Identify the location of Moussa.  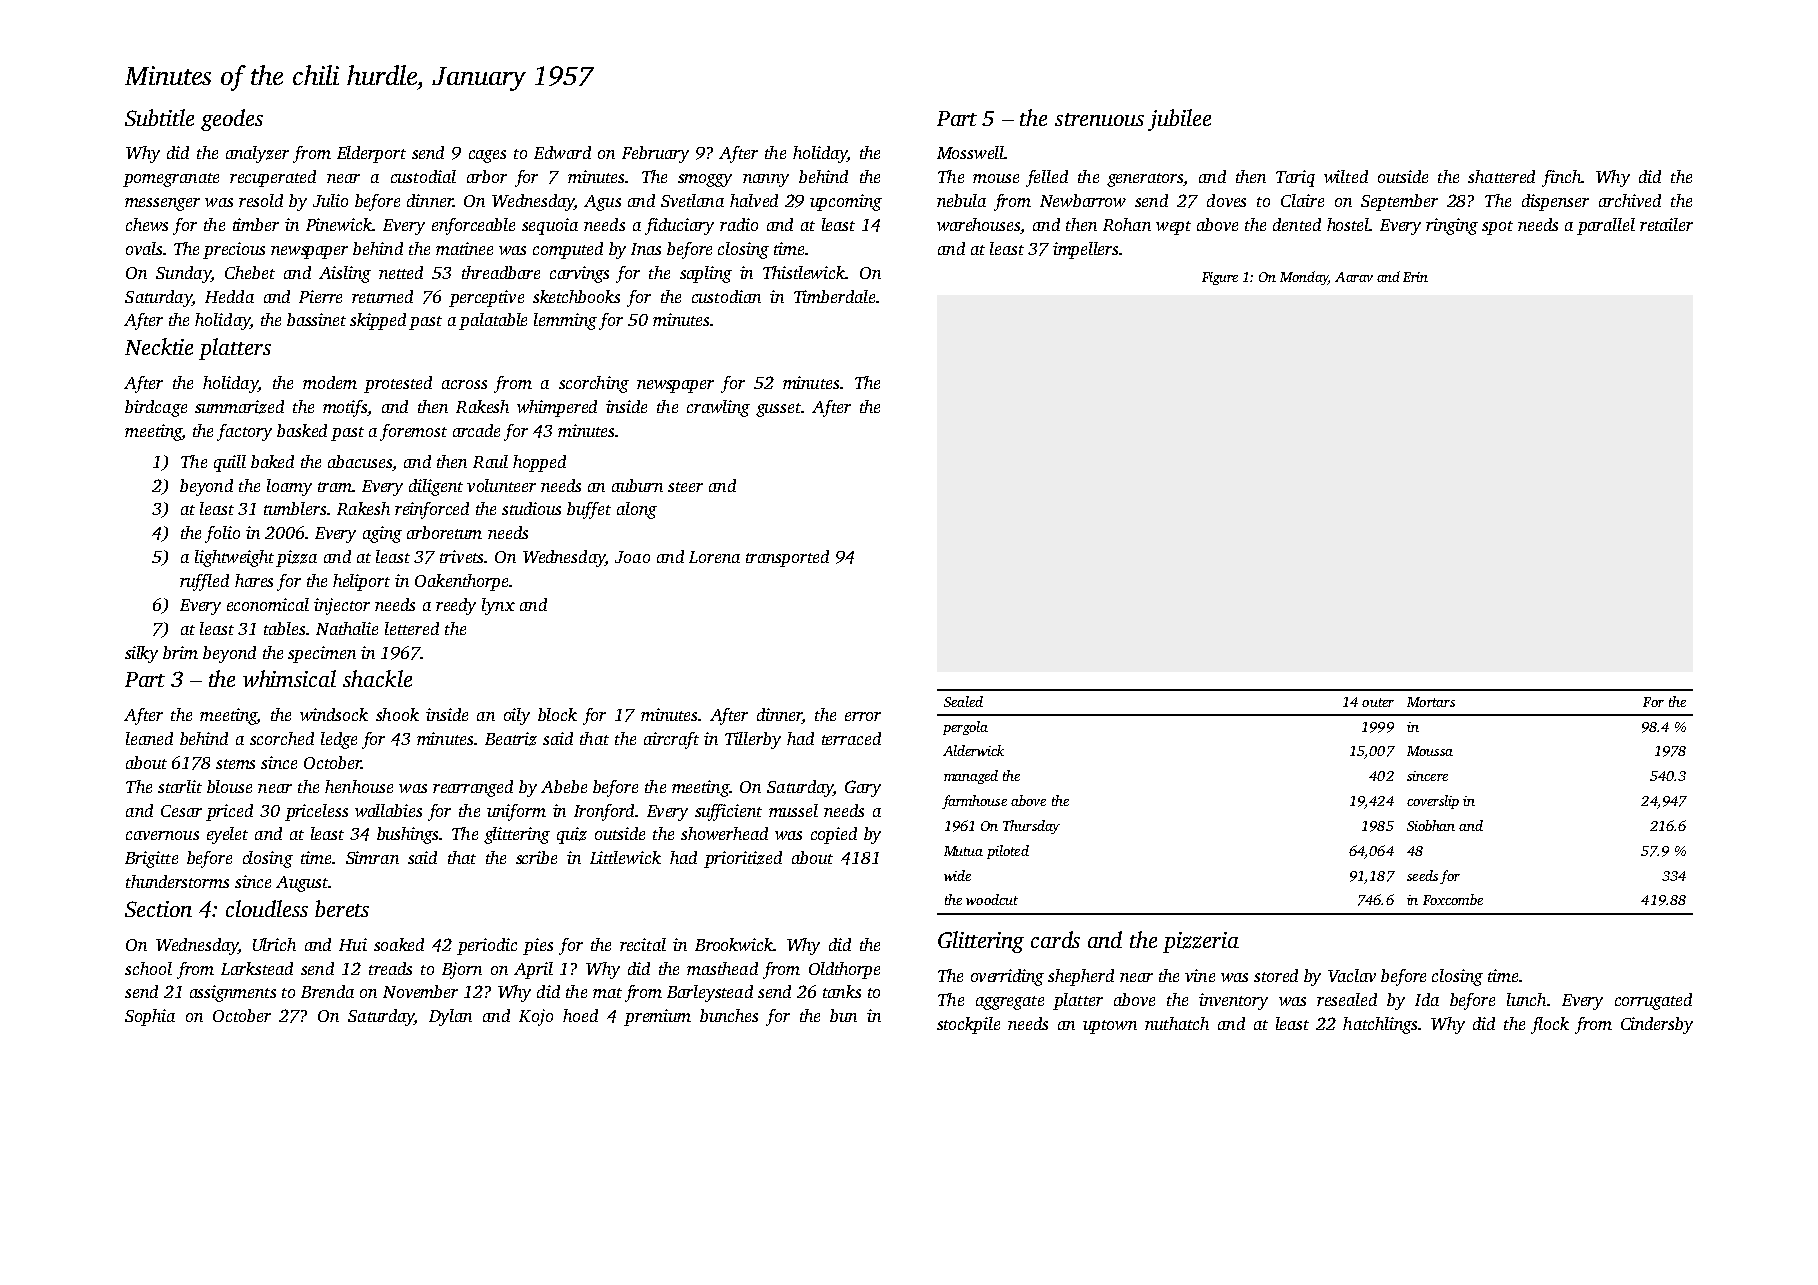
(1430, 751).
